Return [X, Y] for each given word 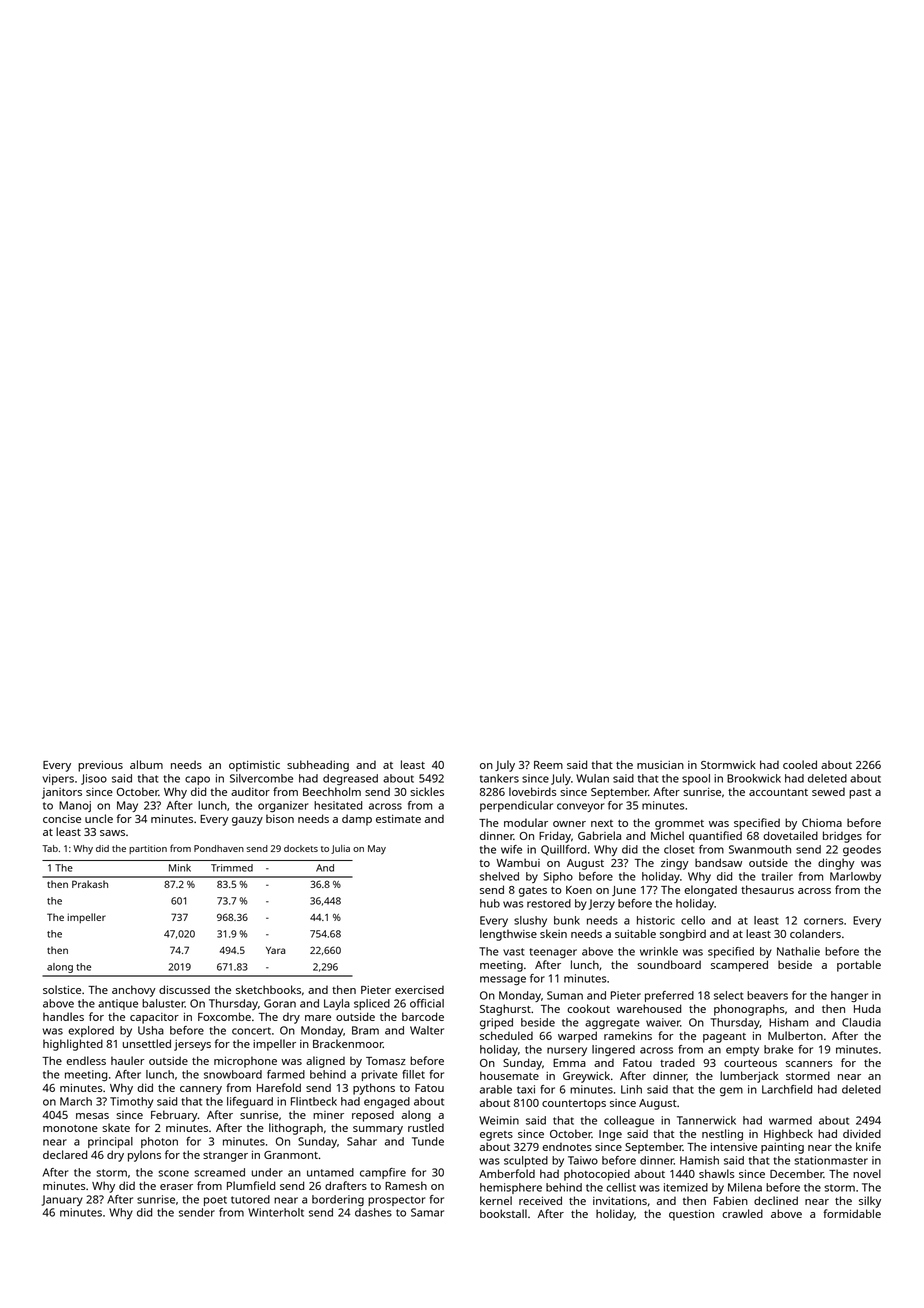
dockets [301, 848]
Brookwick [754, 778]
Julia [340, 849]
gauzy [247, 821]
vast [513, 952]
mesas [92, 1116]
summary [378, 1130]
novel [867, 1173]
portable [859, 966]
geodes [862, 850]
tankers [499, 778]
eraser [176, 1187]
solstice [62, 989]
